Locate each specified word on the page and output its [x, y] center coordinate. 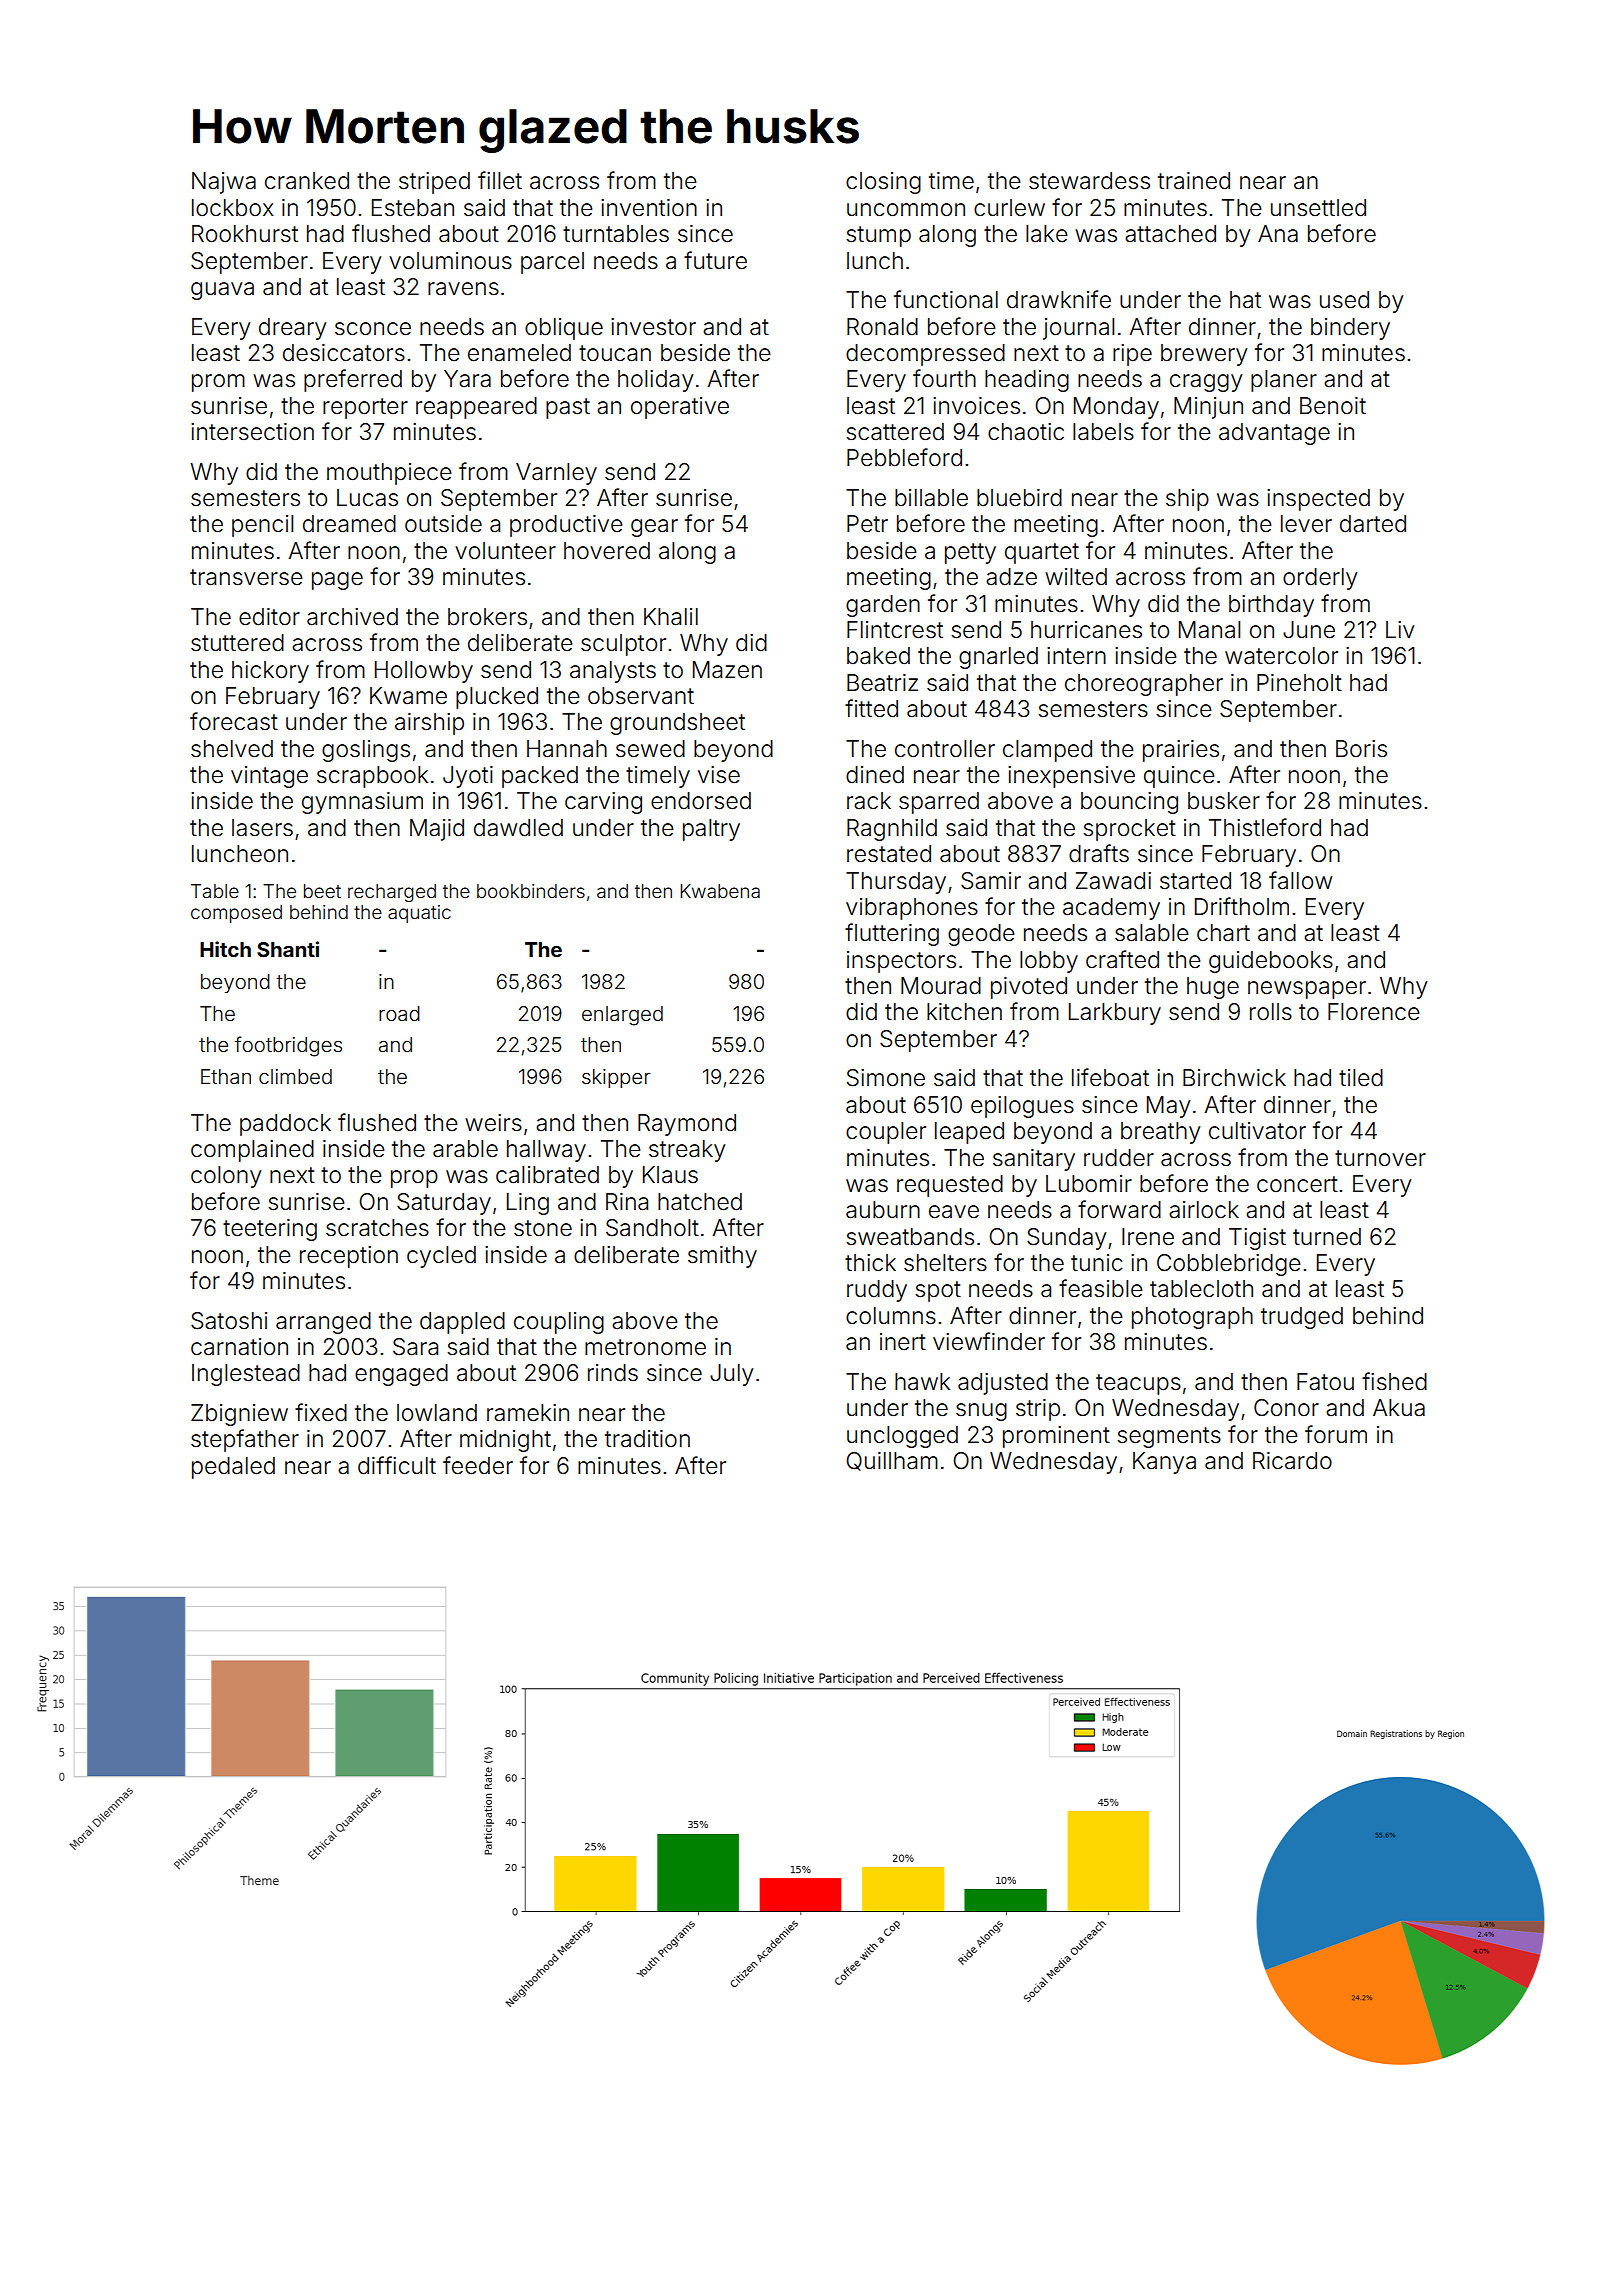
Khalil [671, 617]
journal [1078, 329]
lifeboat [1110, 1077]
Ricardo [1292, 1461]
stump [878, 236]
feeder [478, 1465]
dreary [292, 329]
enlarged [622, 1016]
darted [1373, 524]
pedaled [233, 1468]
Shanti [288, 949]
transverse [246, 577]
